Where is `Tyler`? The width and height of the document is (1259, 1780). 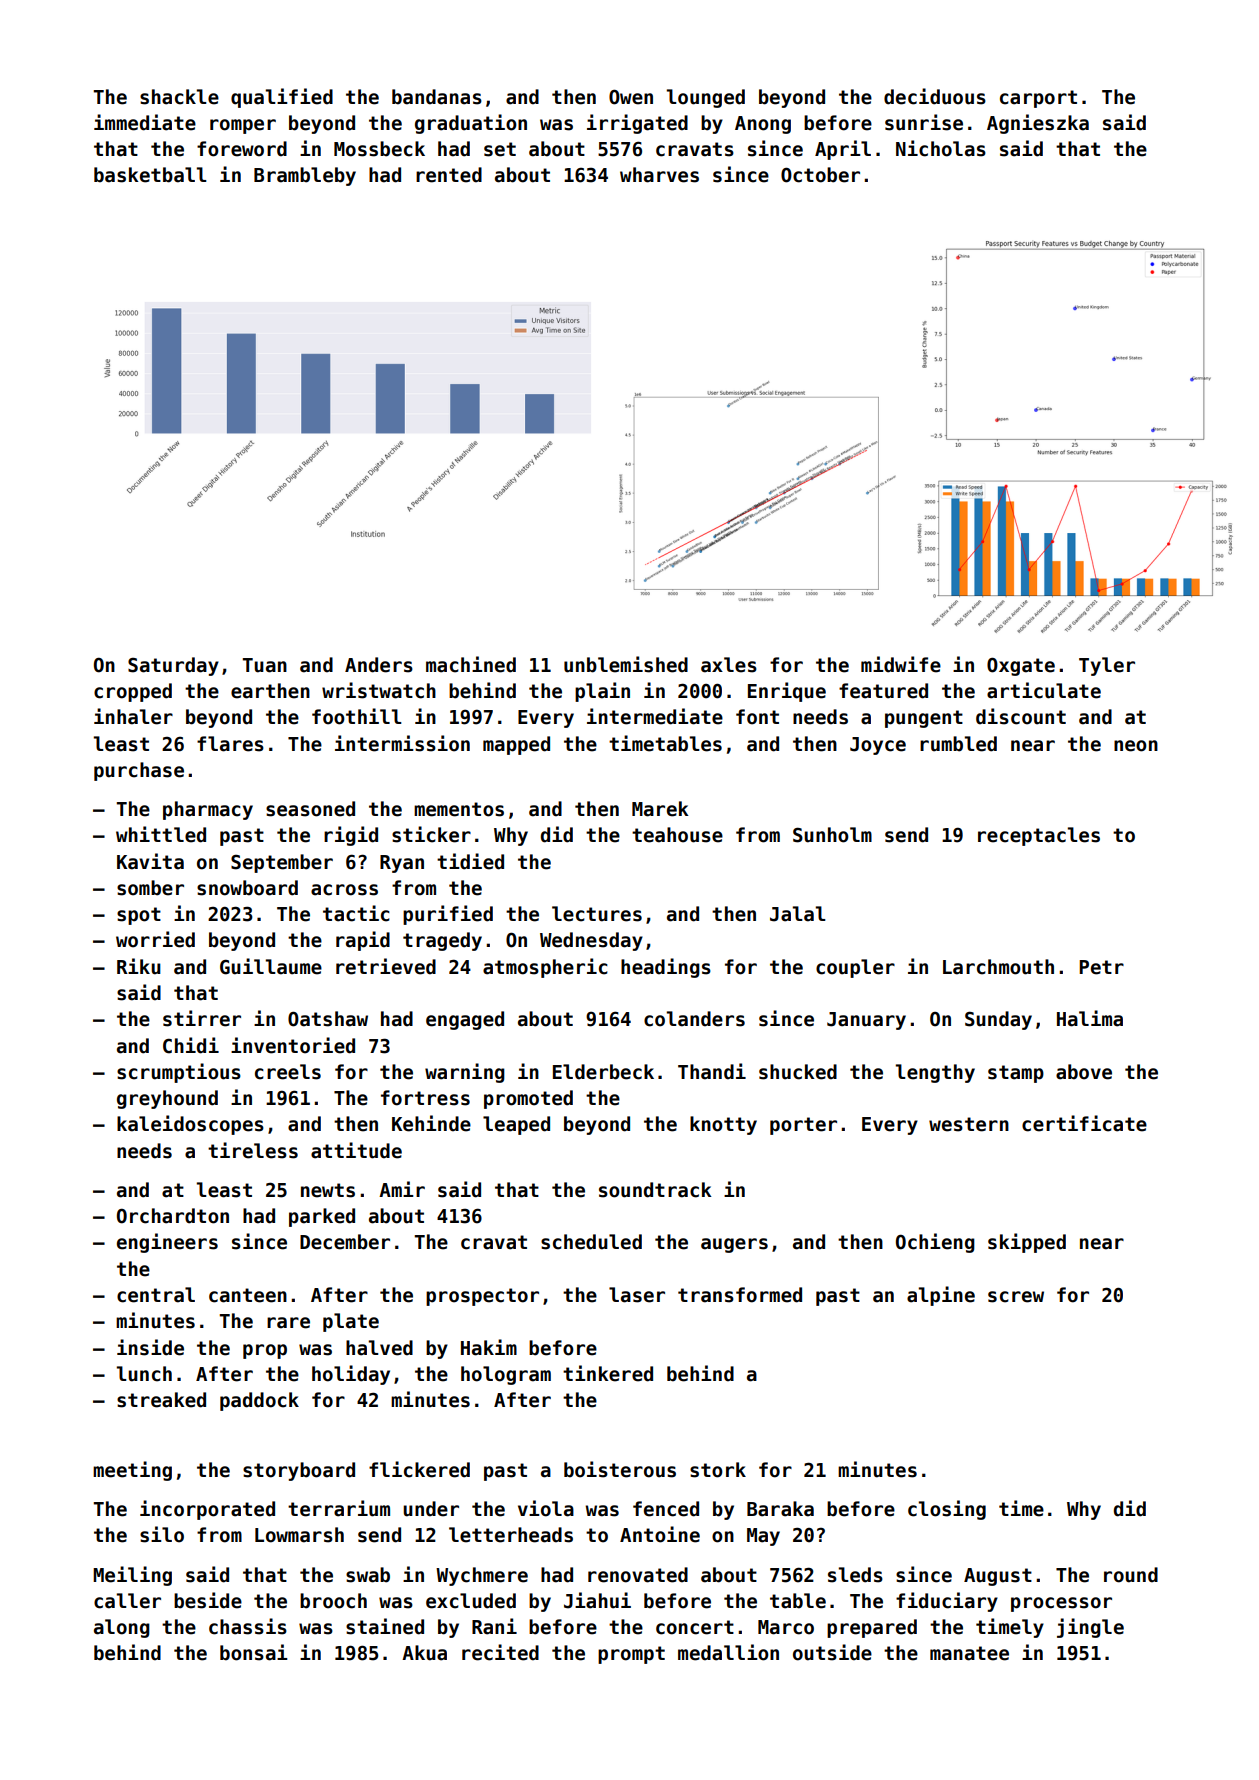
Tyler is located at coordinates (1107, 666).
